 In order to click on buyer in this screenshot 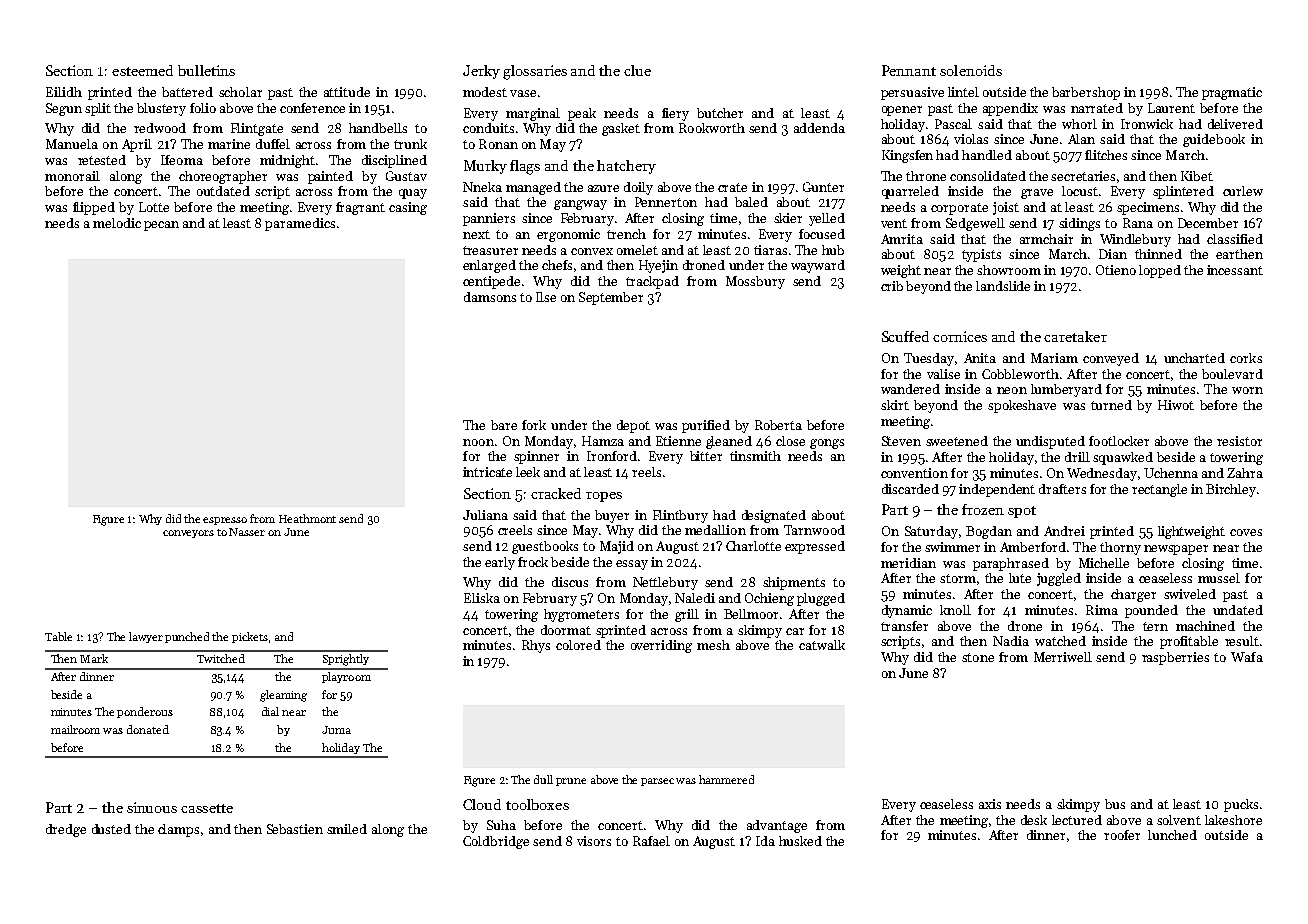, I will do `click(612, 516)`.
